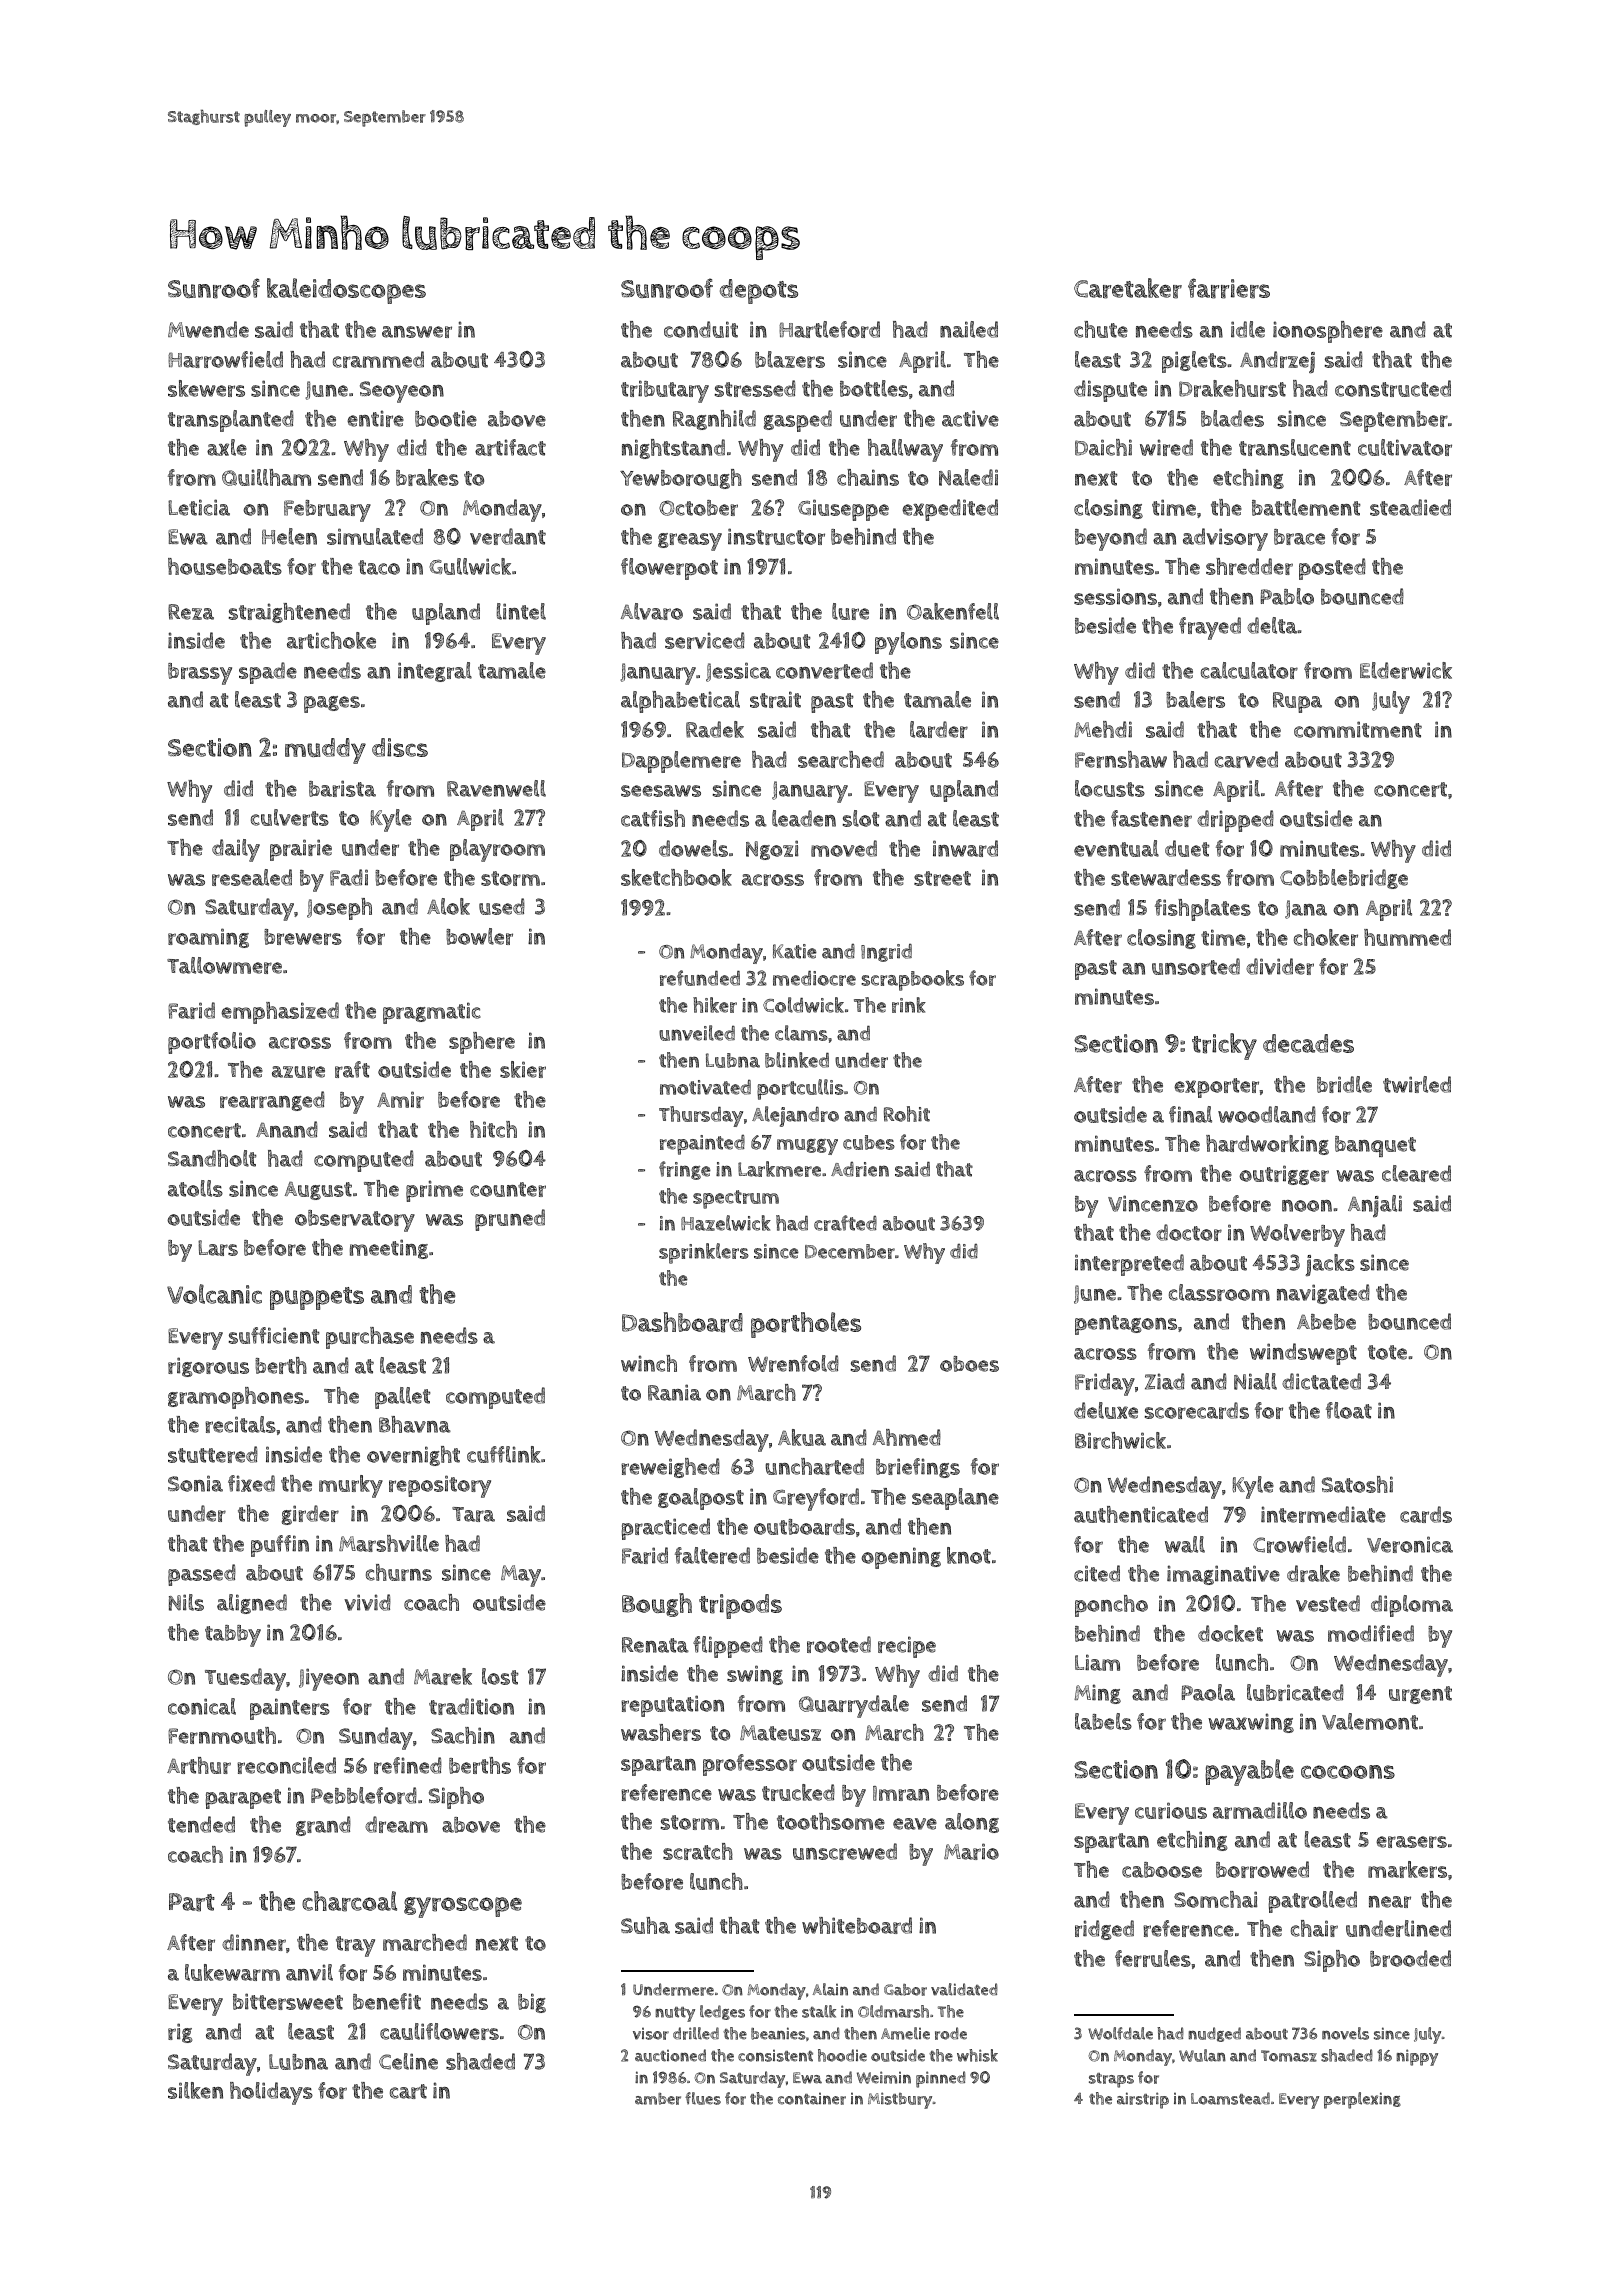 The image size is (1620, 2292). Describe the element at coordinates (1416, 1173) in the image. I see `cleared` at that location.
